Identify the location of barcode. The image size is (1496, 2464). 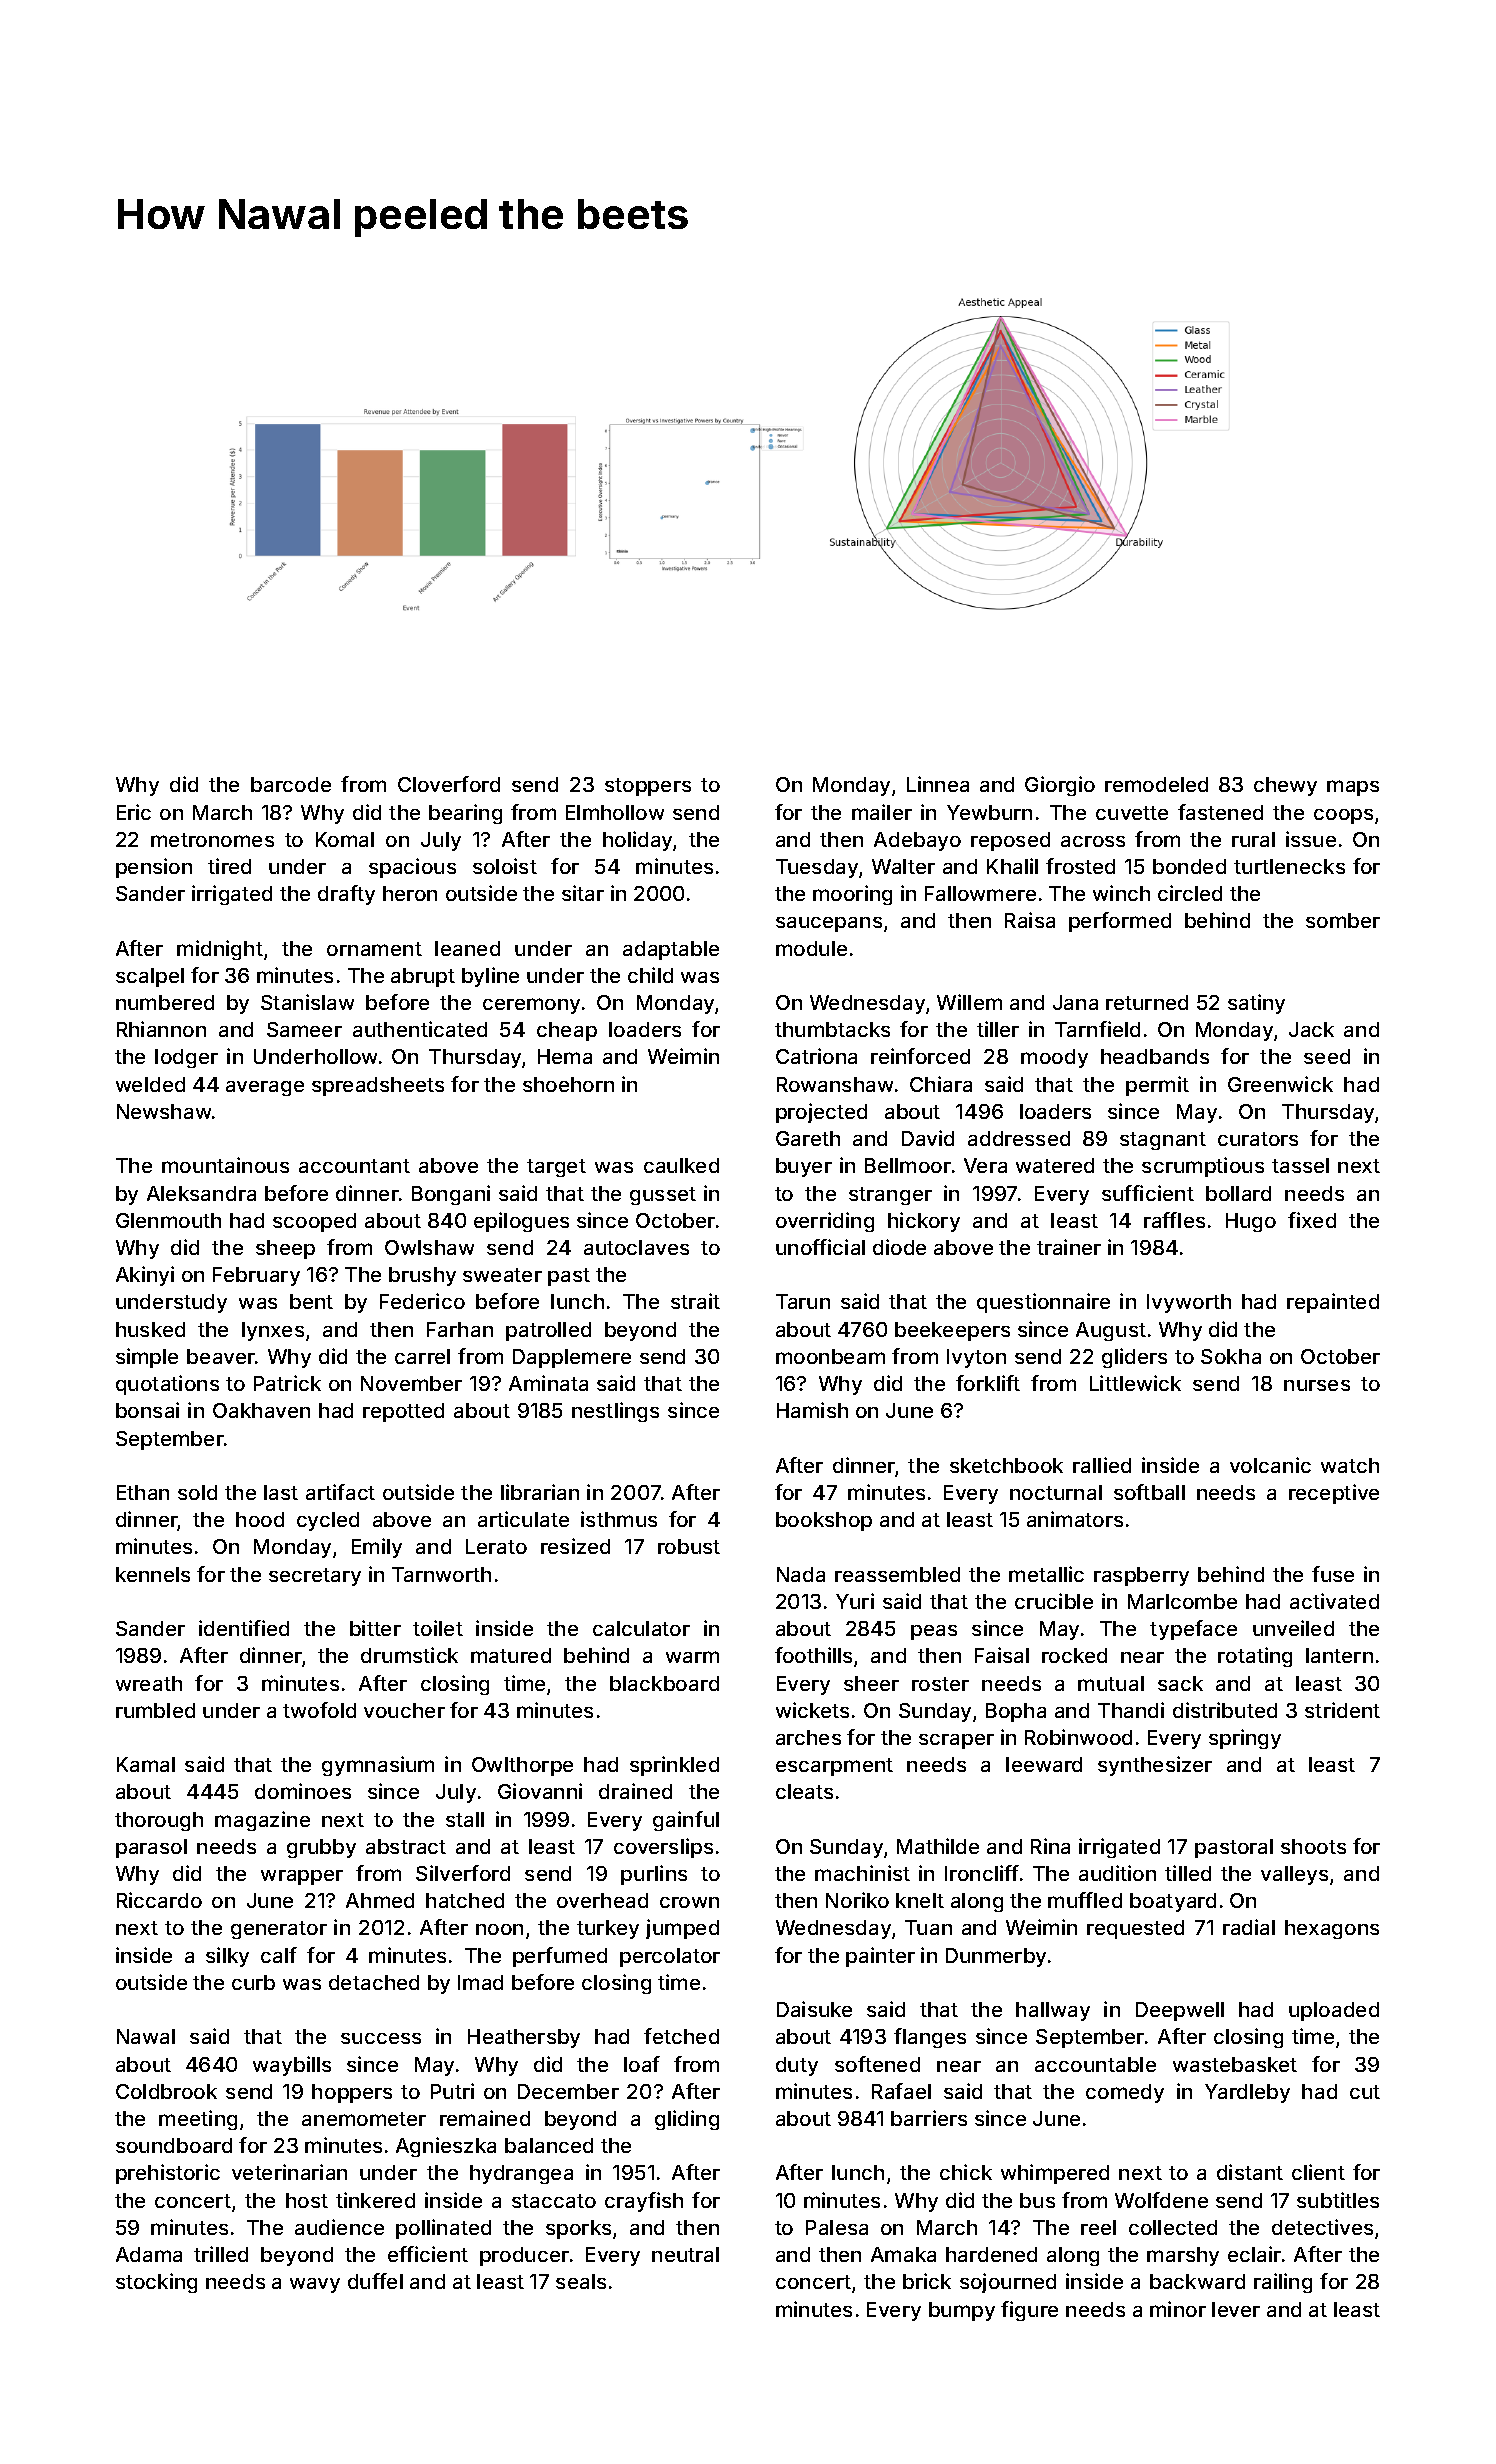
(291, 784).
